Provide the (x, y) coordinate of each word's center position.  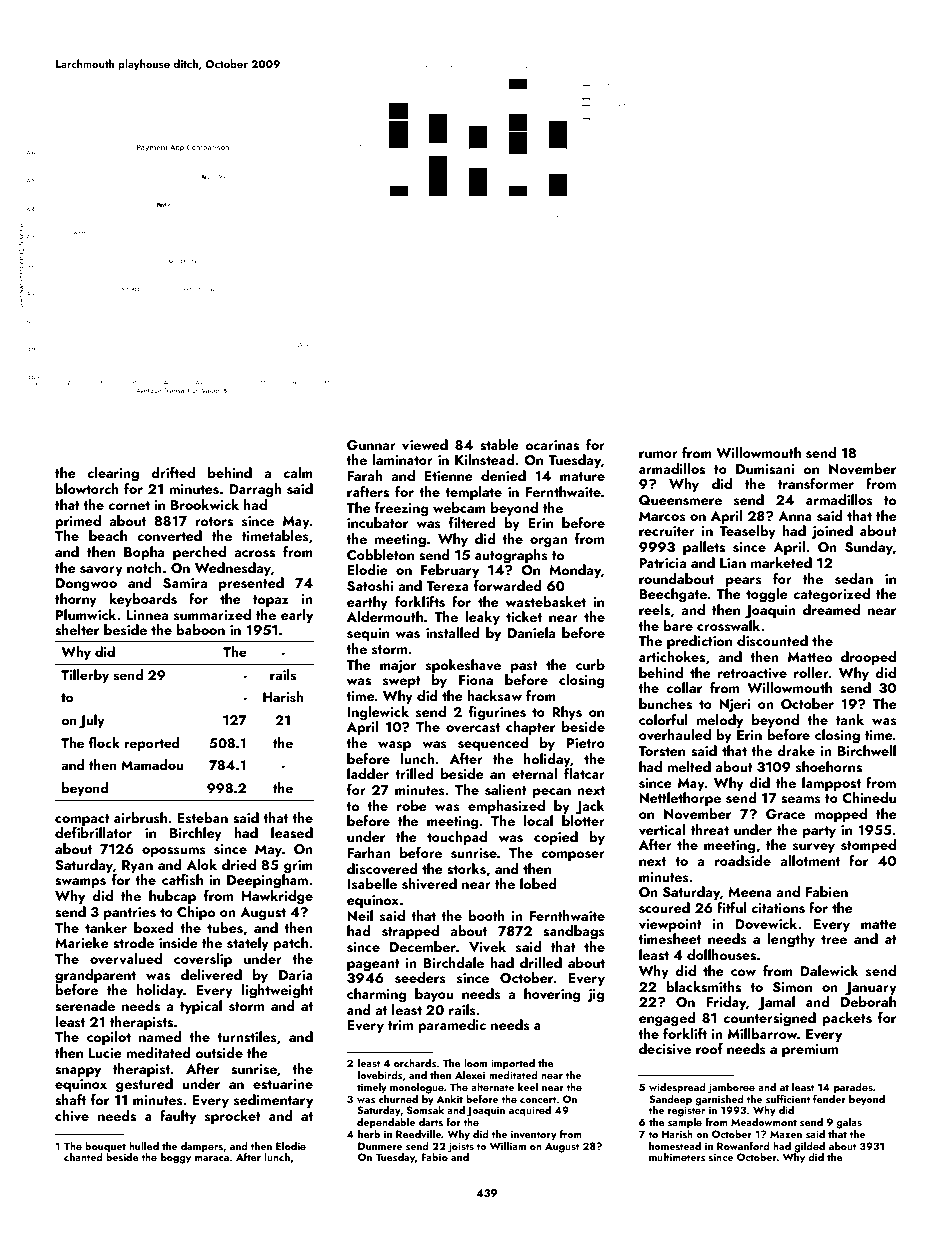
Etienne (448, 476)
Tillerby (85, 676)
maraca (212, 1158)
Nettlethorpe (680, 799)
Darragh (255, 490)
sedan (854, 579)
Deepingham (267, 881)
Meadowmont (764, 1122)
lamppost (831, 784)
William (508, 1146)
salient (506, 790)
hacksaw (494, 696)
